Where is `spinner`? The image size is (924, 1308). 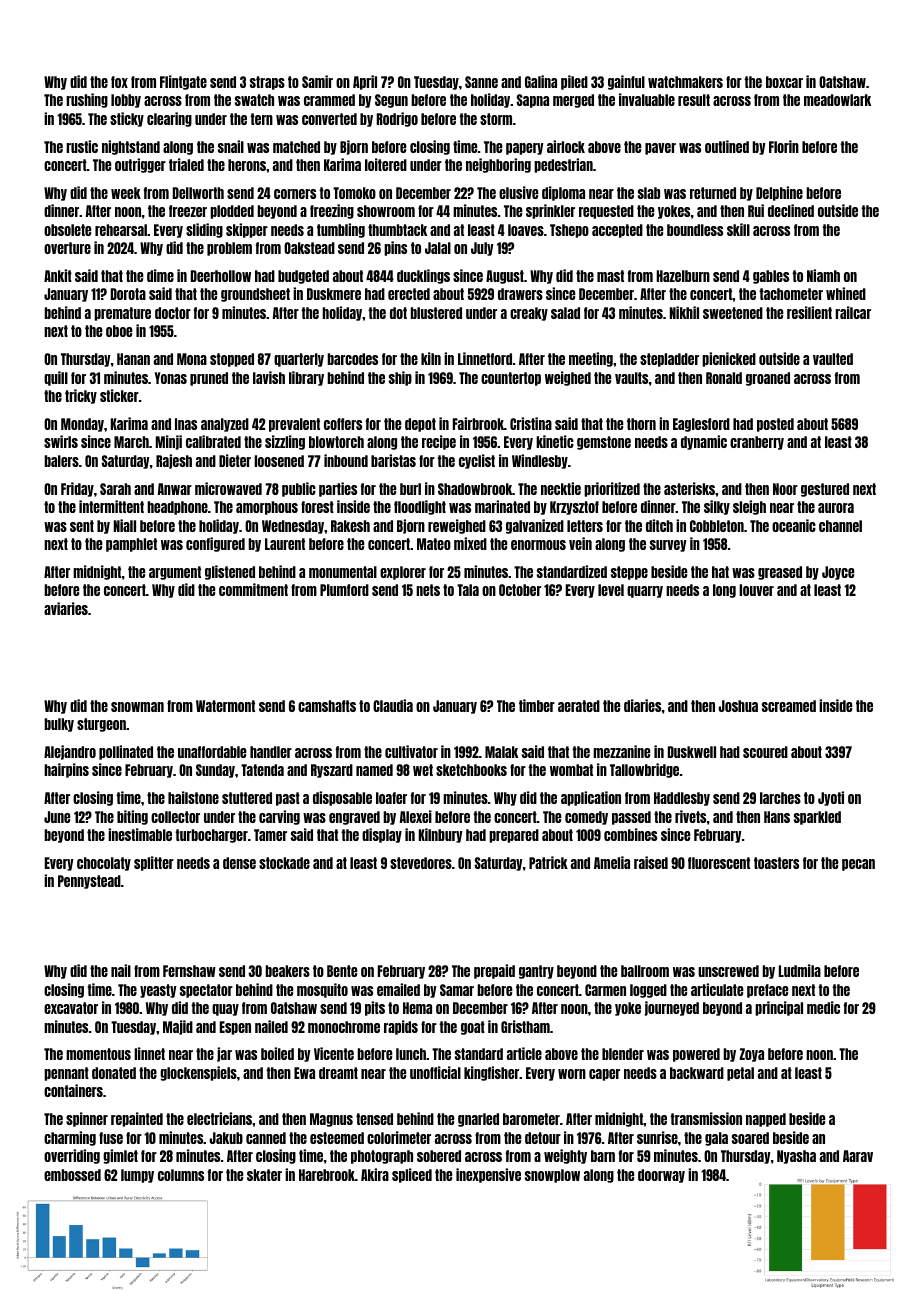 spinner is located at coordinates (87, 1119).
